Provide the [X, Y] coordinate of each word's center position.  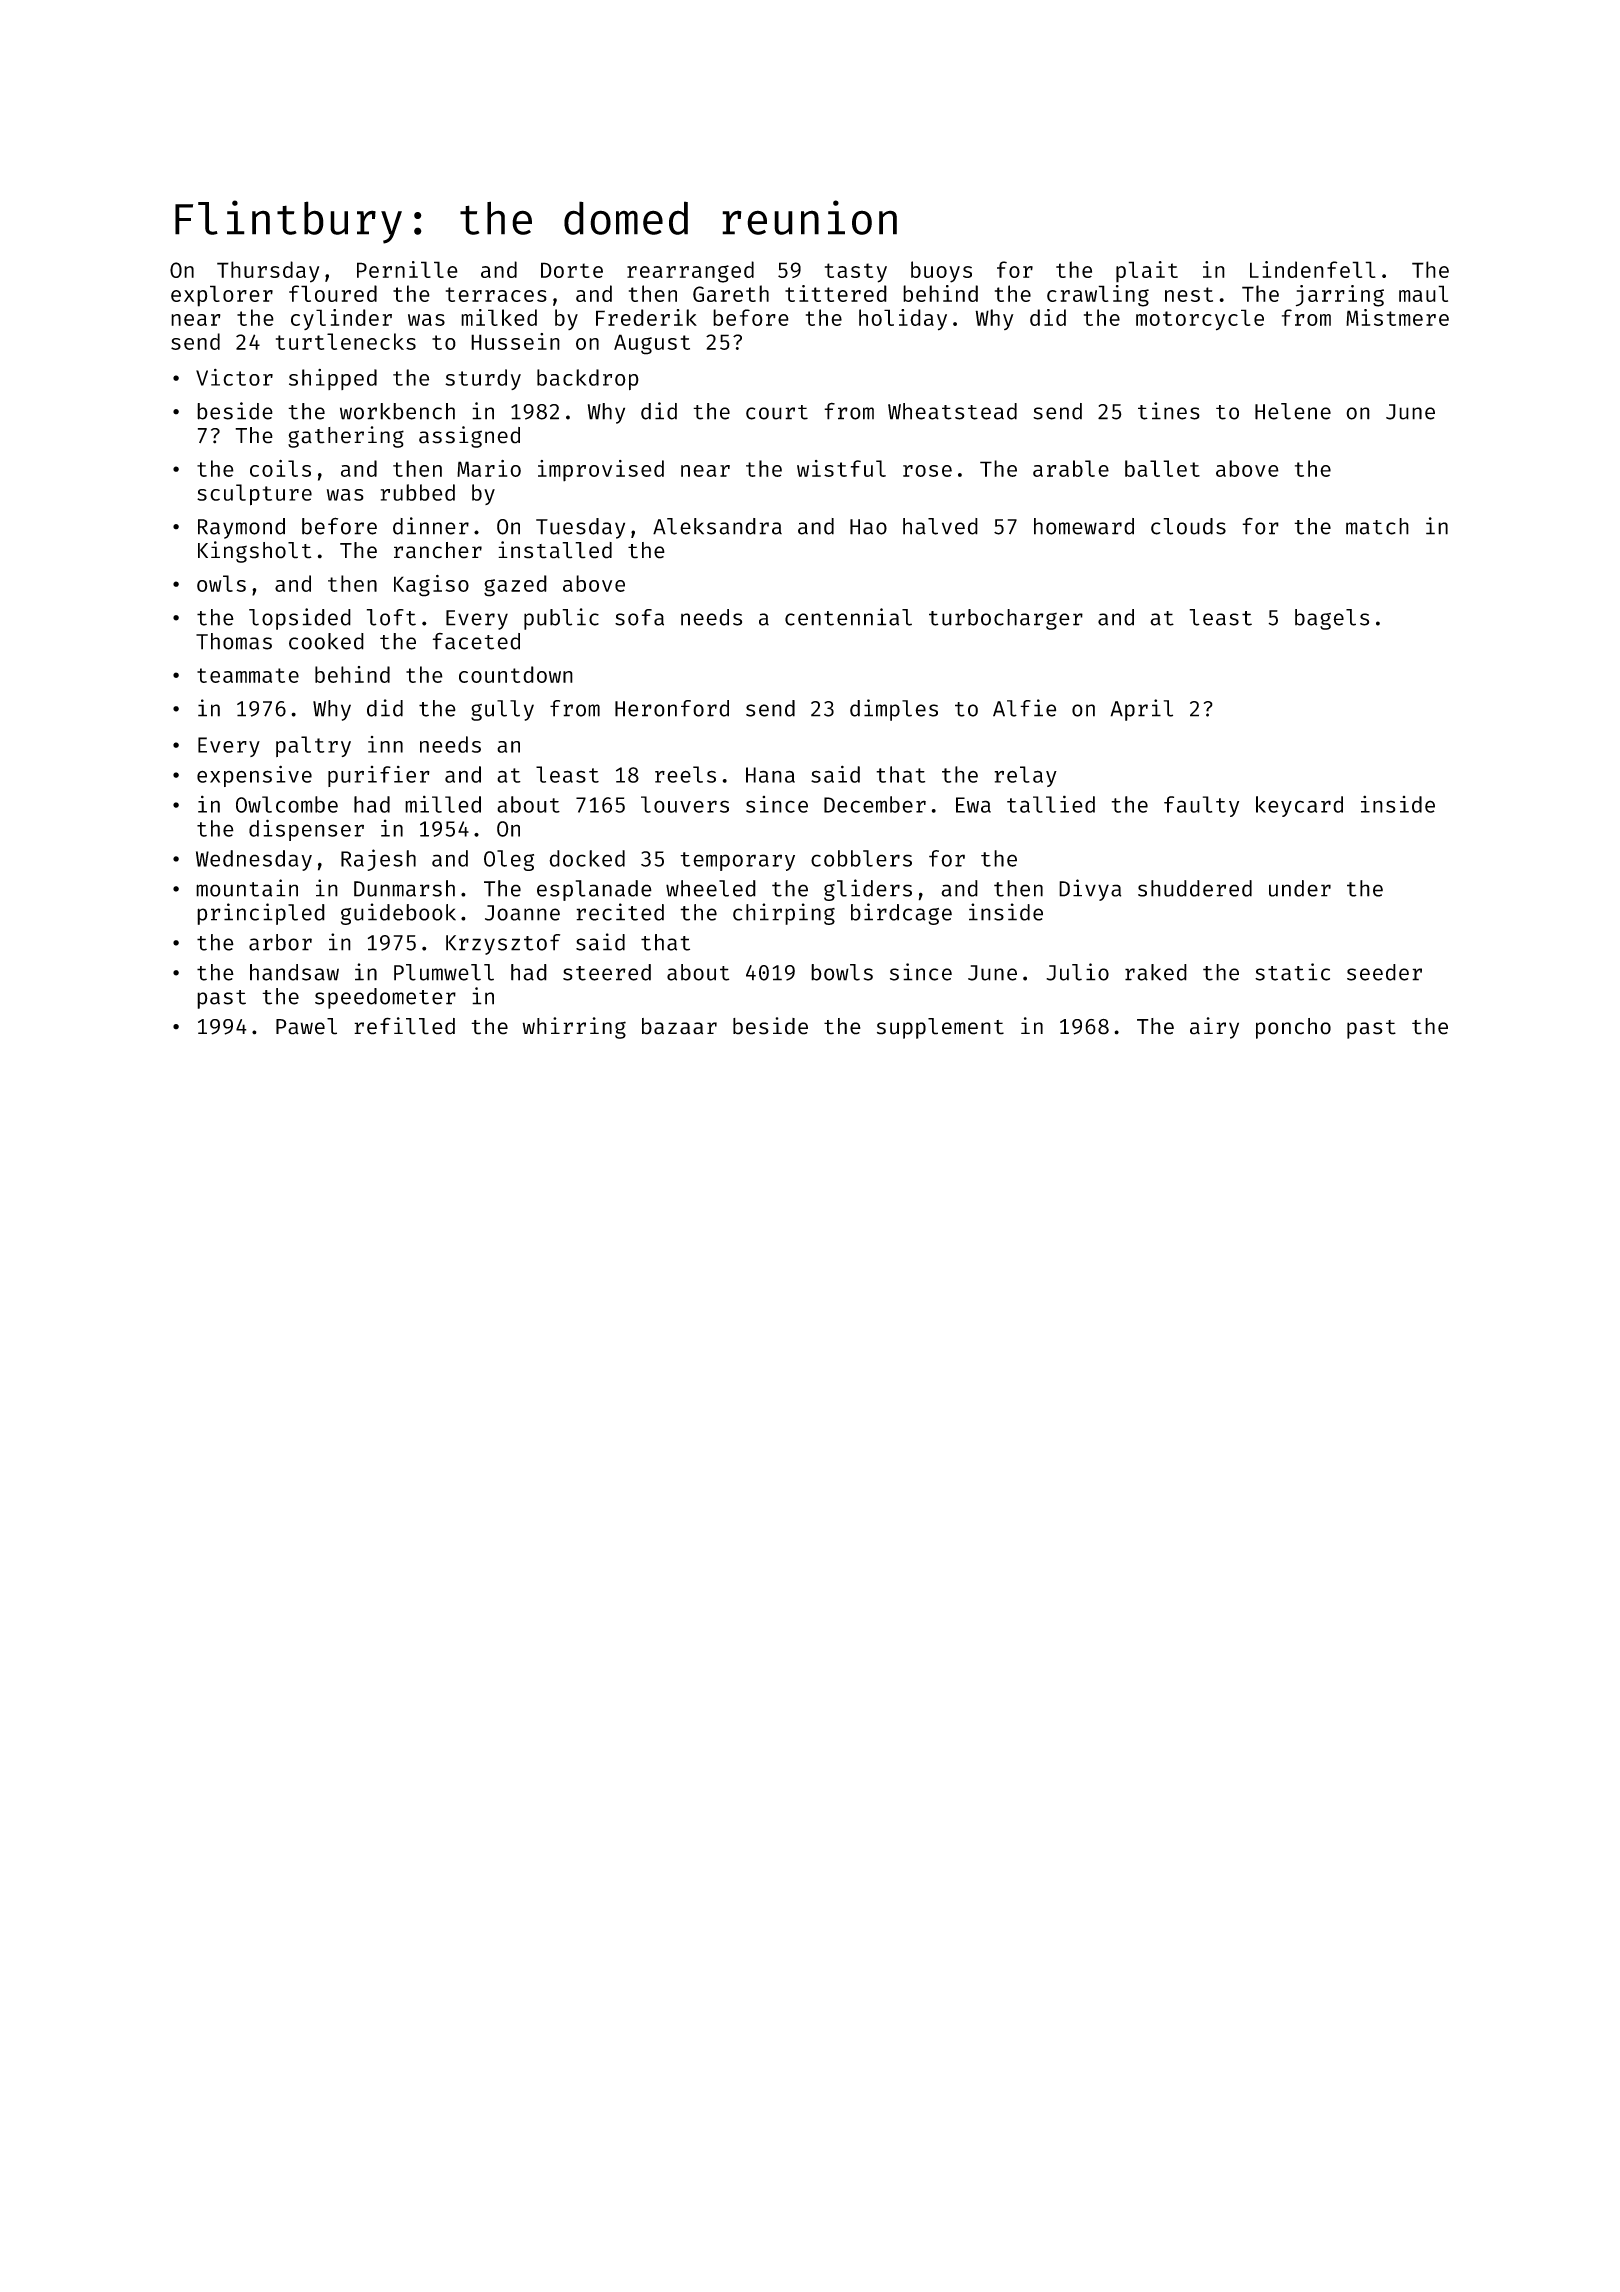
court [777, 412]
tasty [856, 273]
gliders [868, 890]
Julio [1077, 972]
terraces [496, 294]
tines [1169, 411]
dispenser [306, 830]
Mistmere [1397, 317]
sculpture [254, 495]
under [1300, 888]
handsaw [294, 972]
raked [1156, 972]
